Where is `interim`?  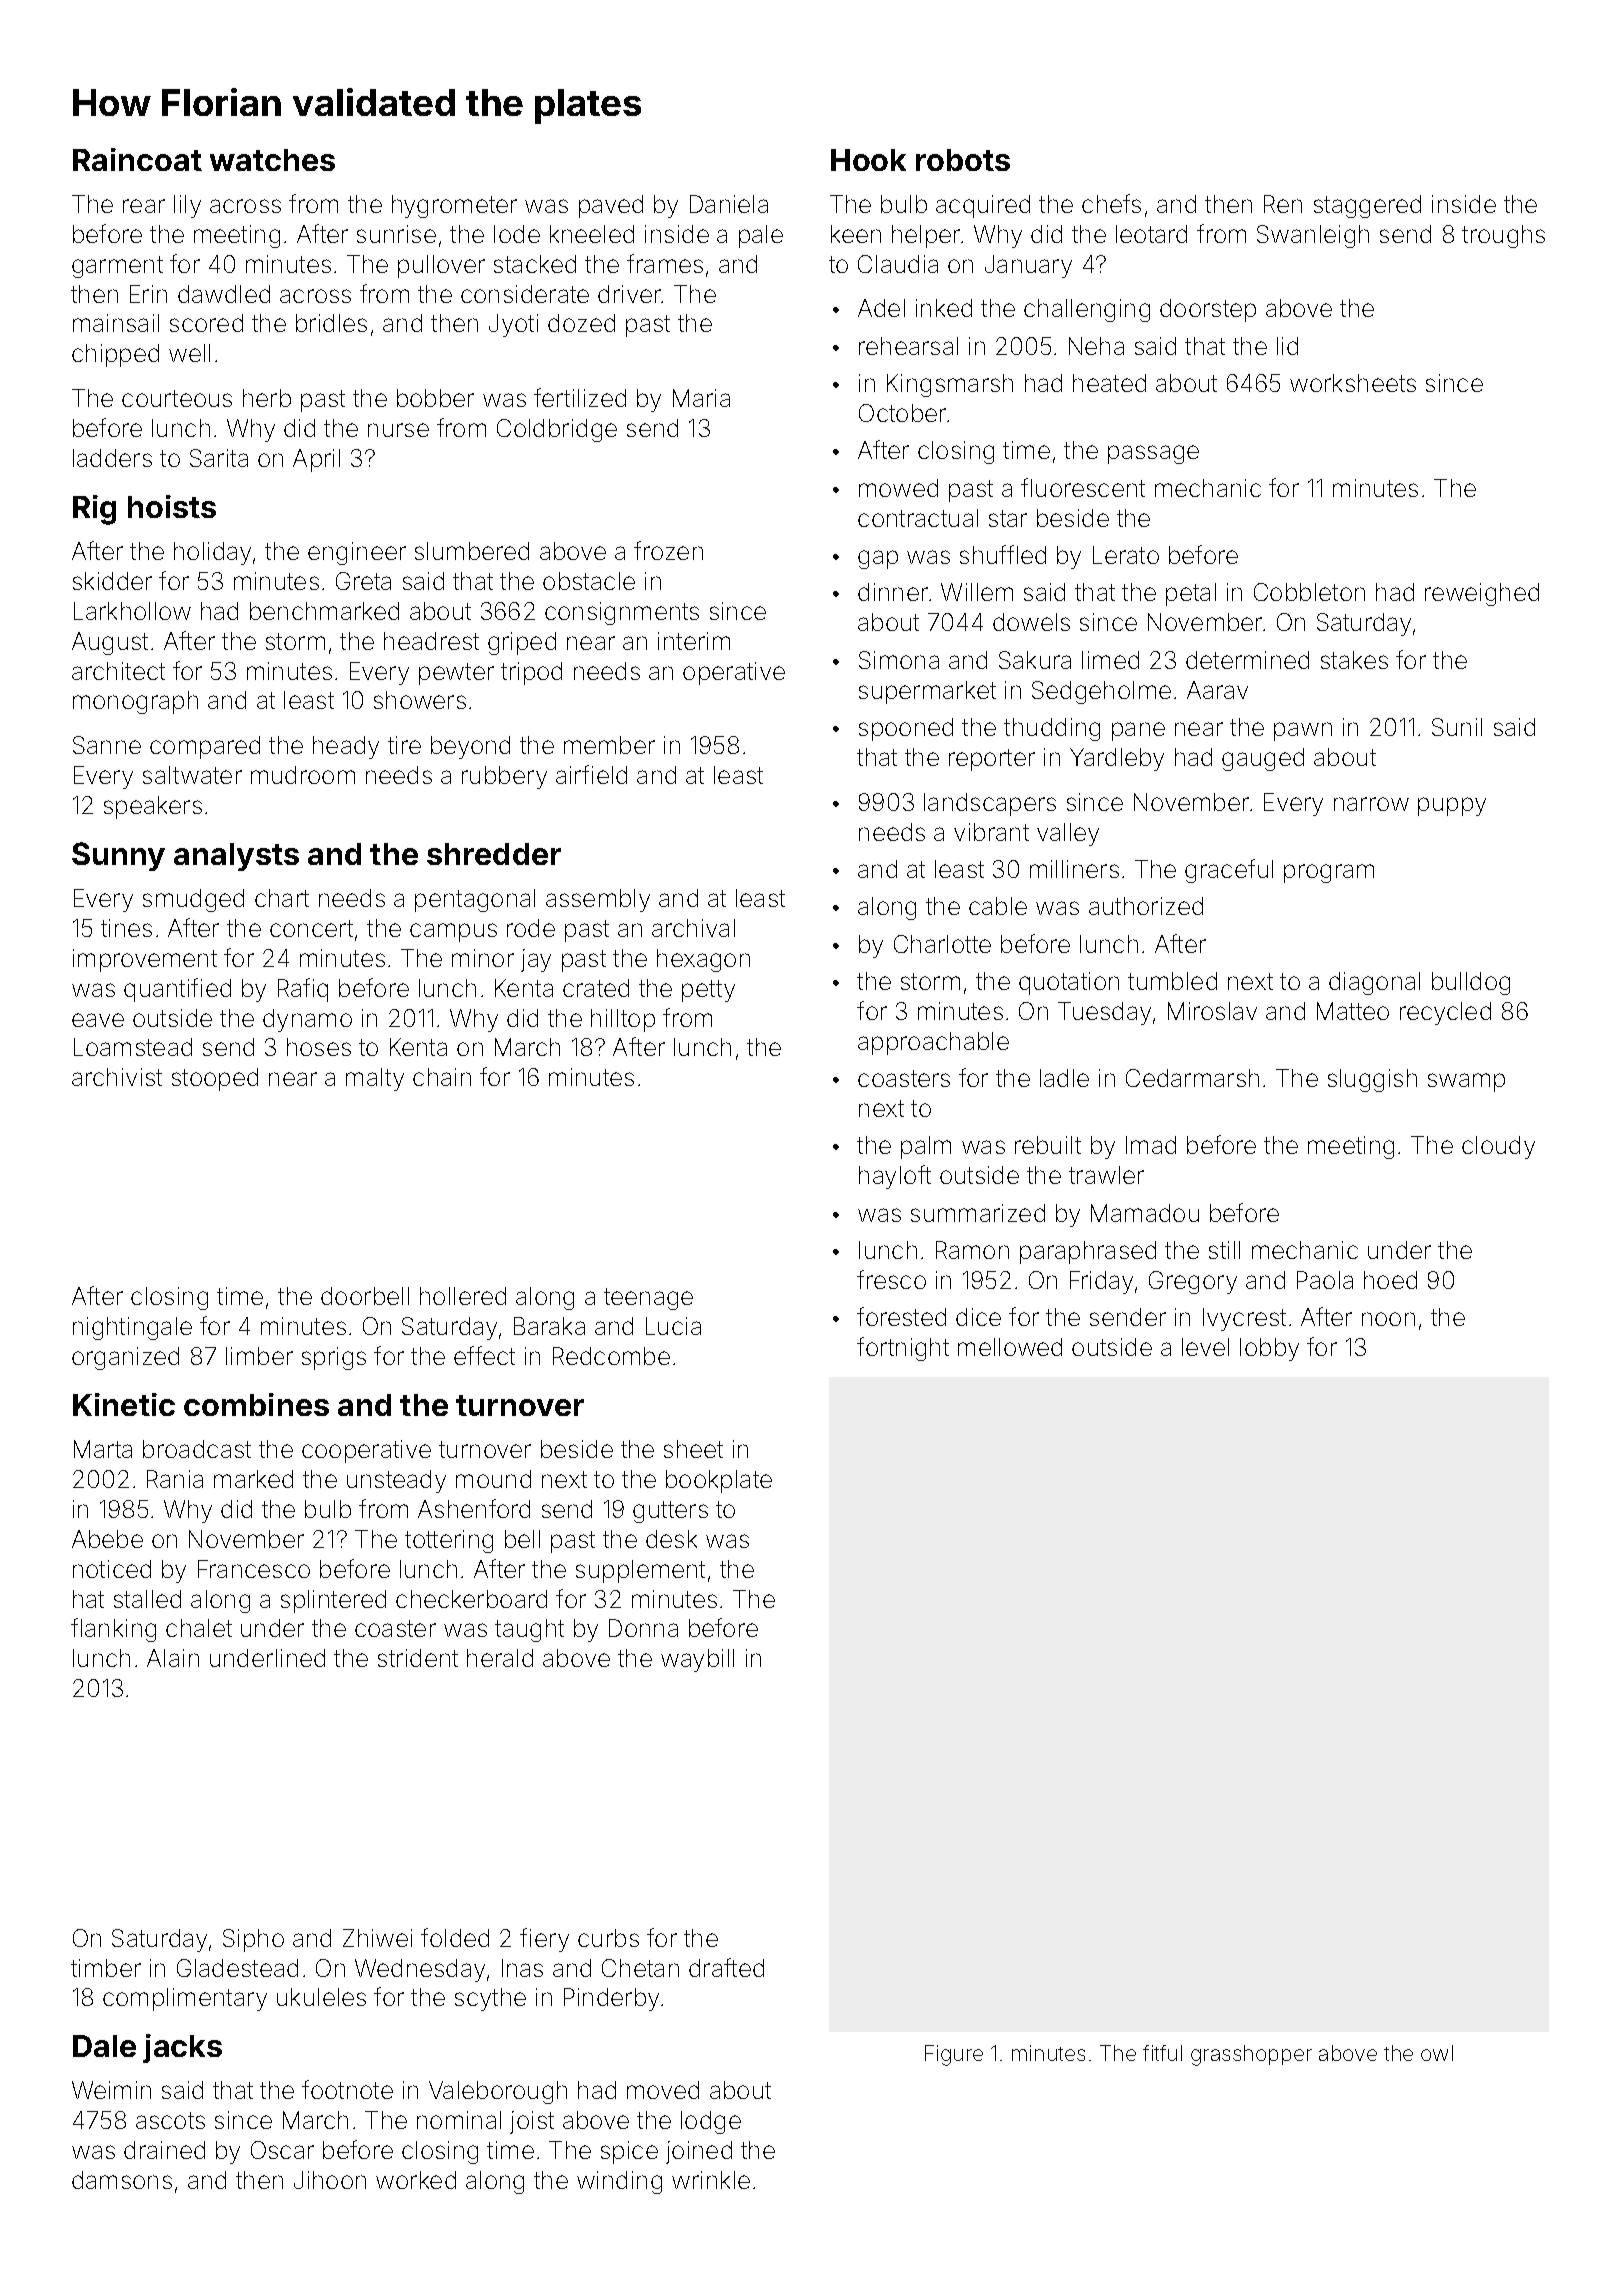 interim is located at coordinates (694, 641).
